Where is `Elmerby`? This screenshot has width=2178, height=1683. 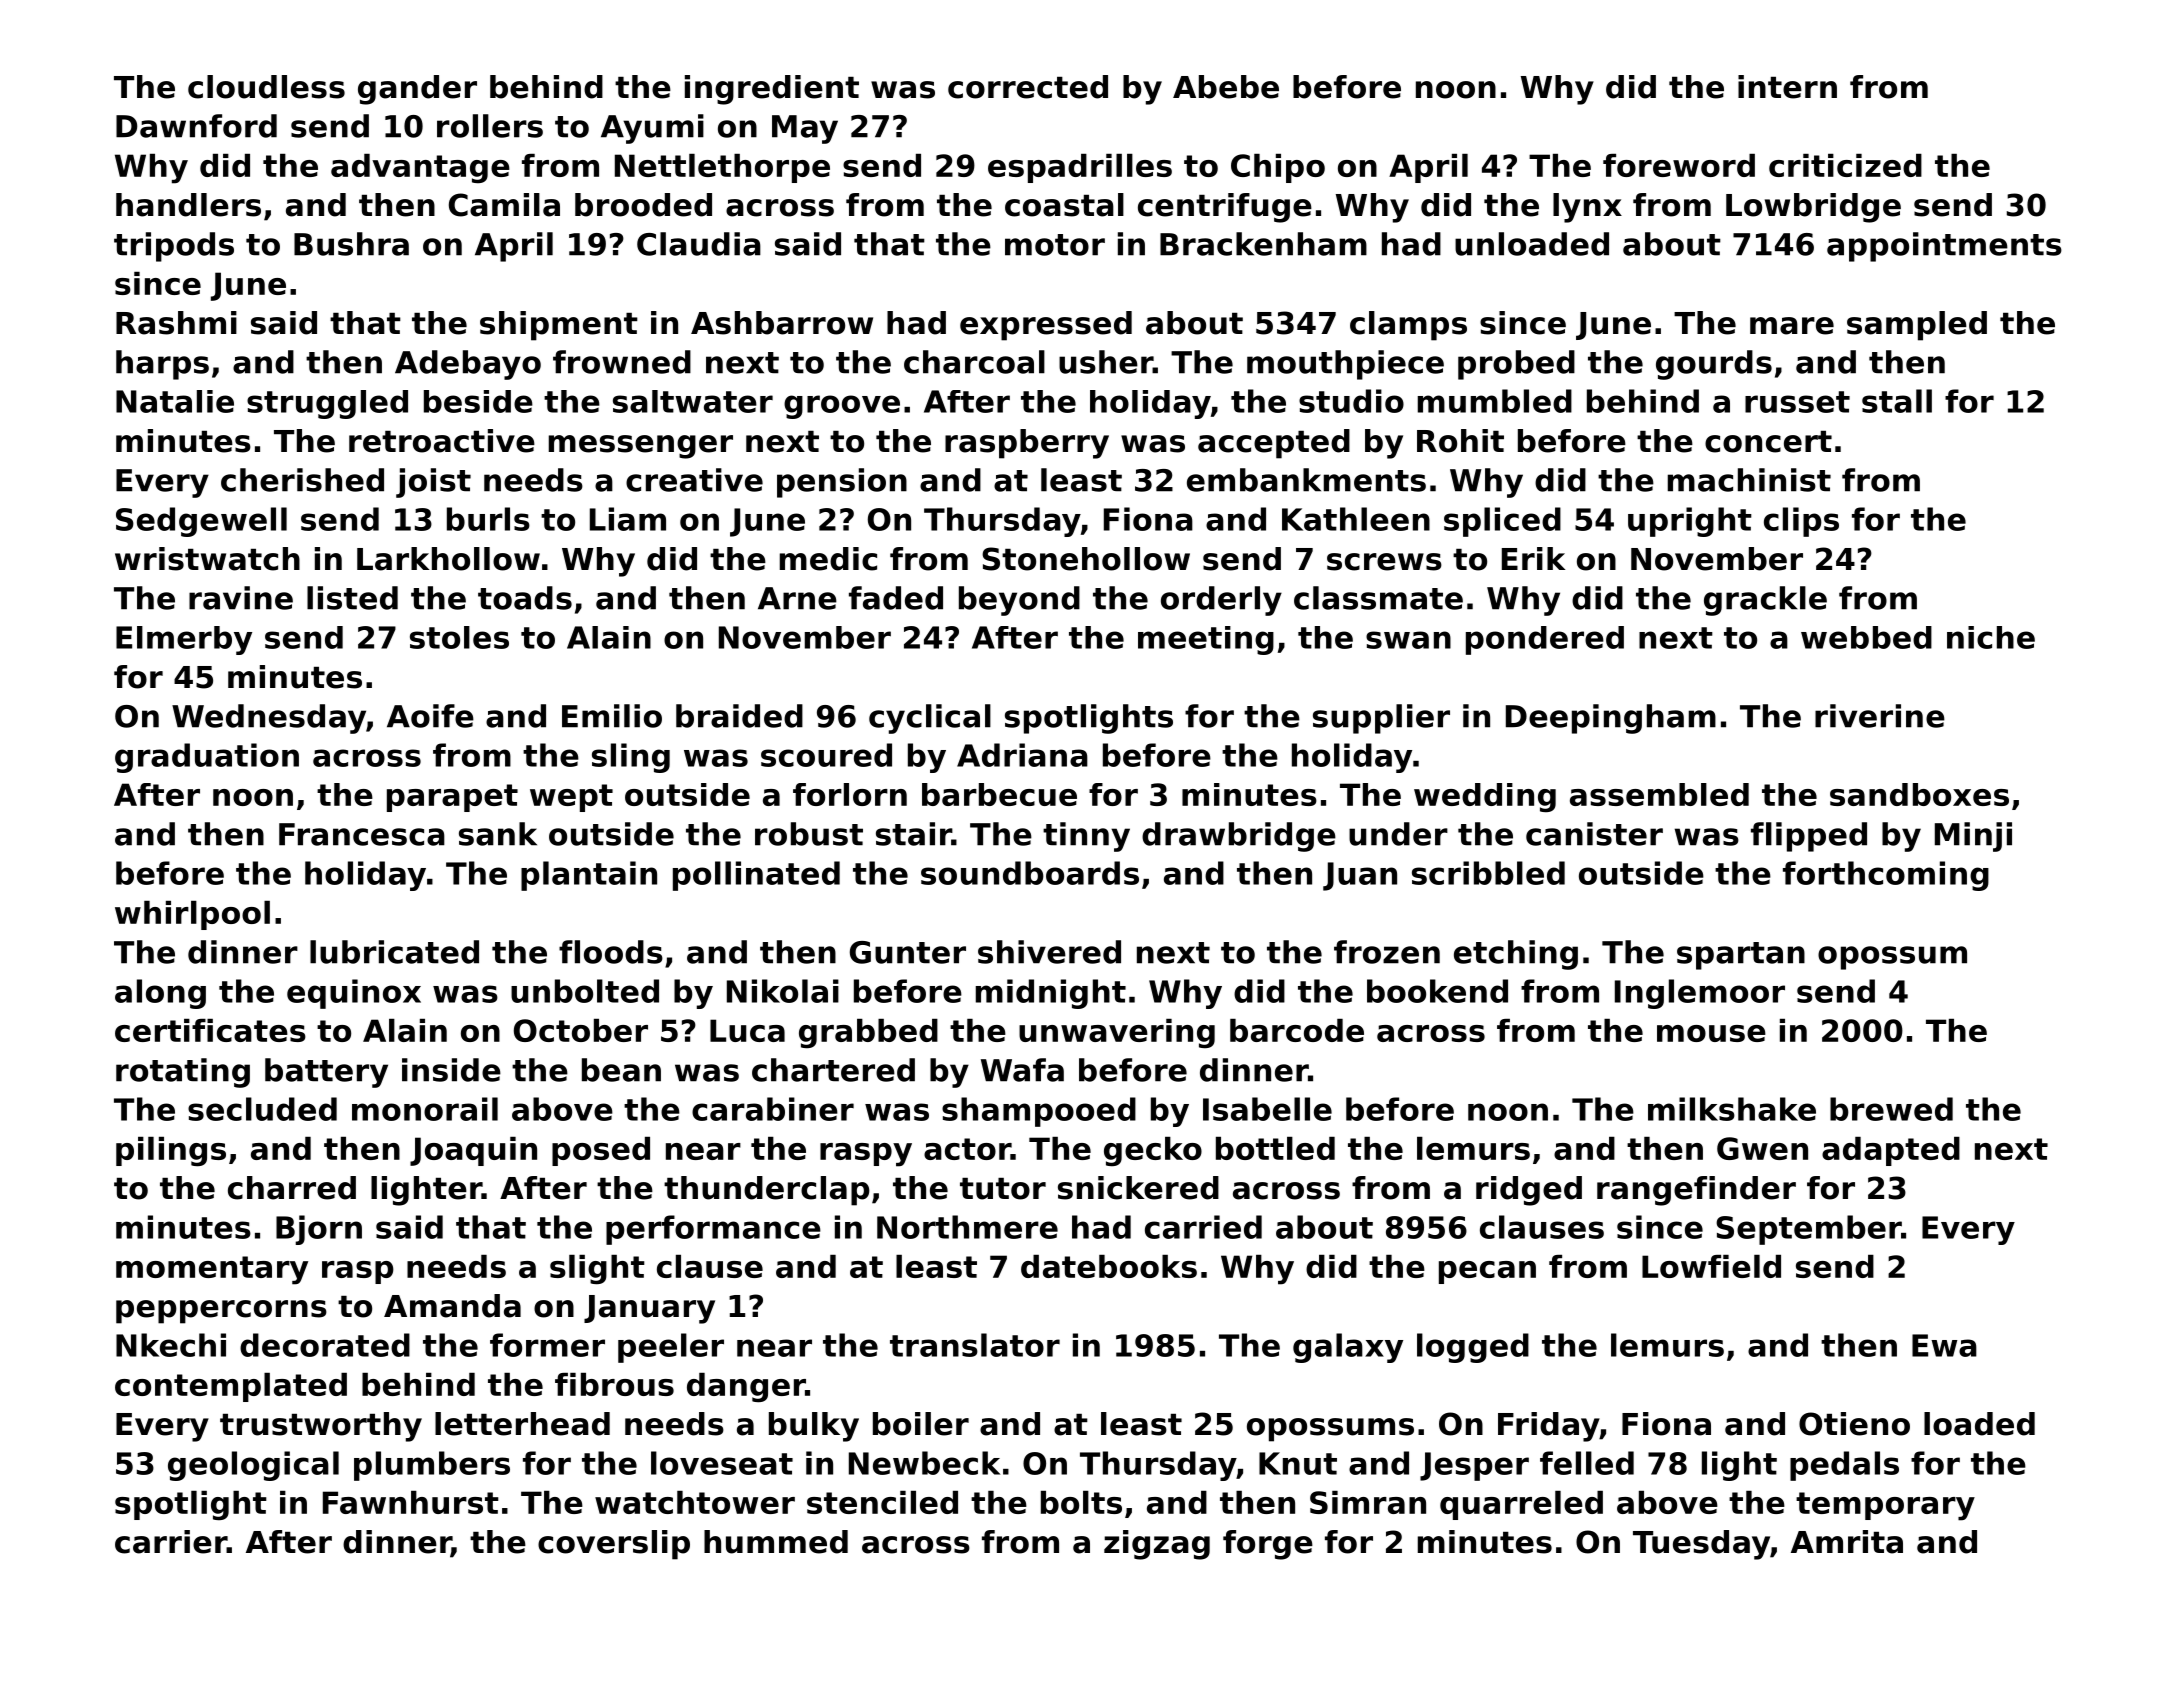 Elmerby is located at coordinates (184, 640).
